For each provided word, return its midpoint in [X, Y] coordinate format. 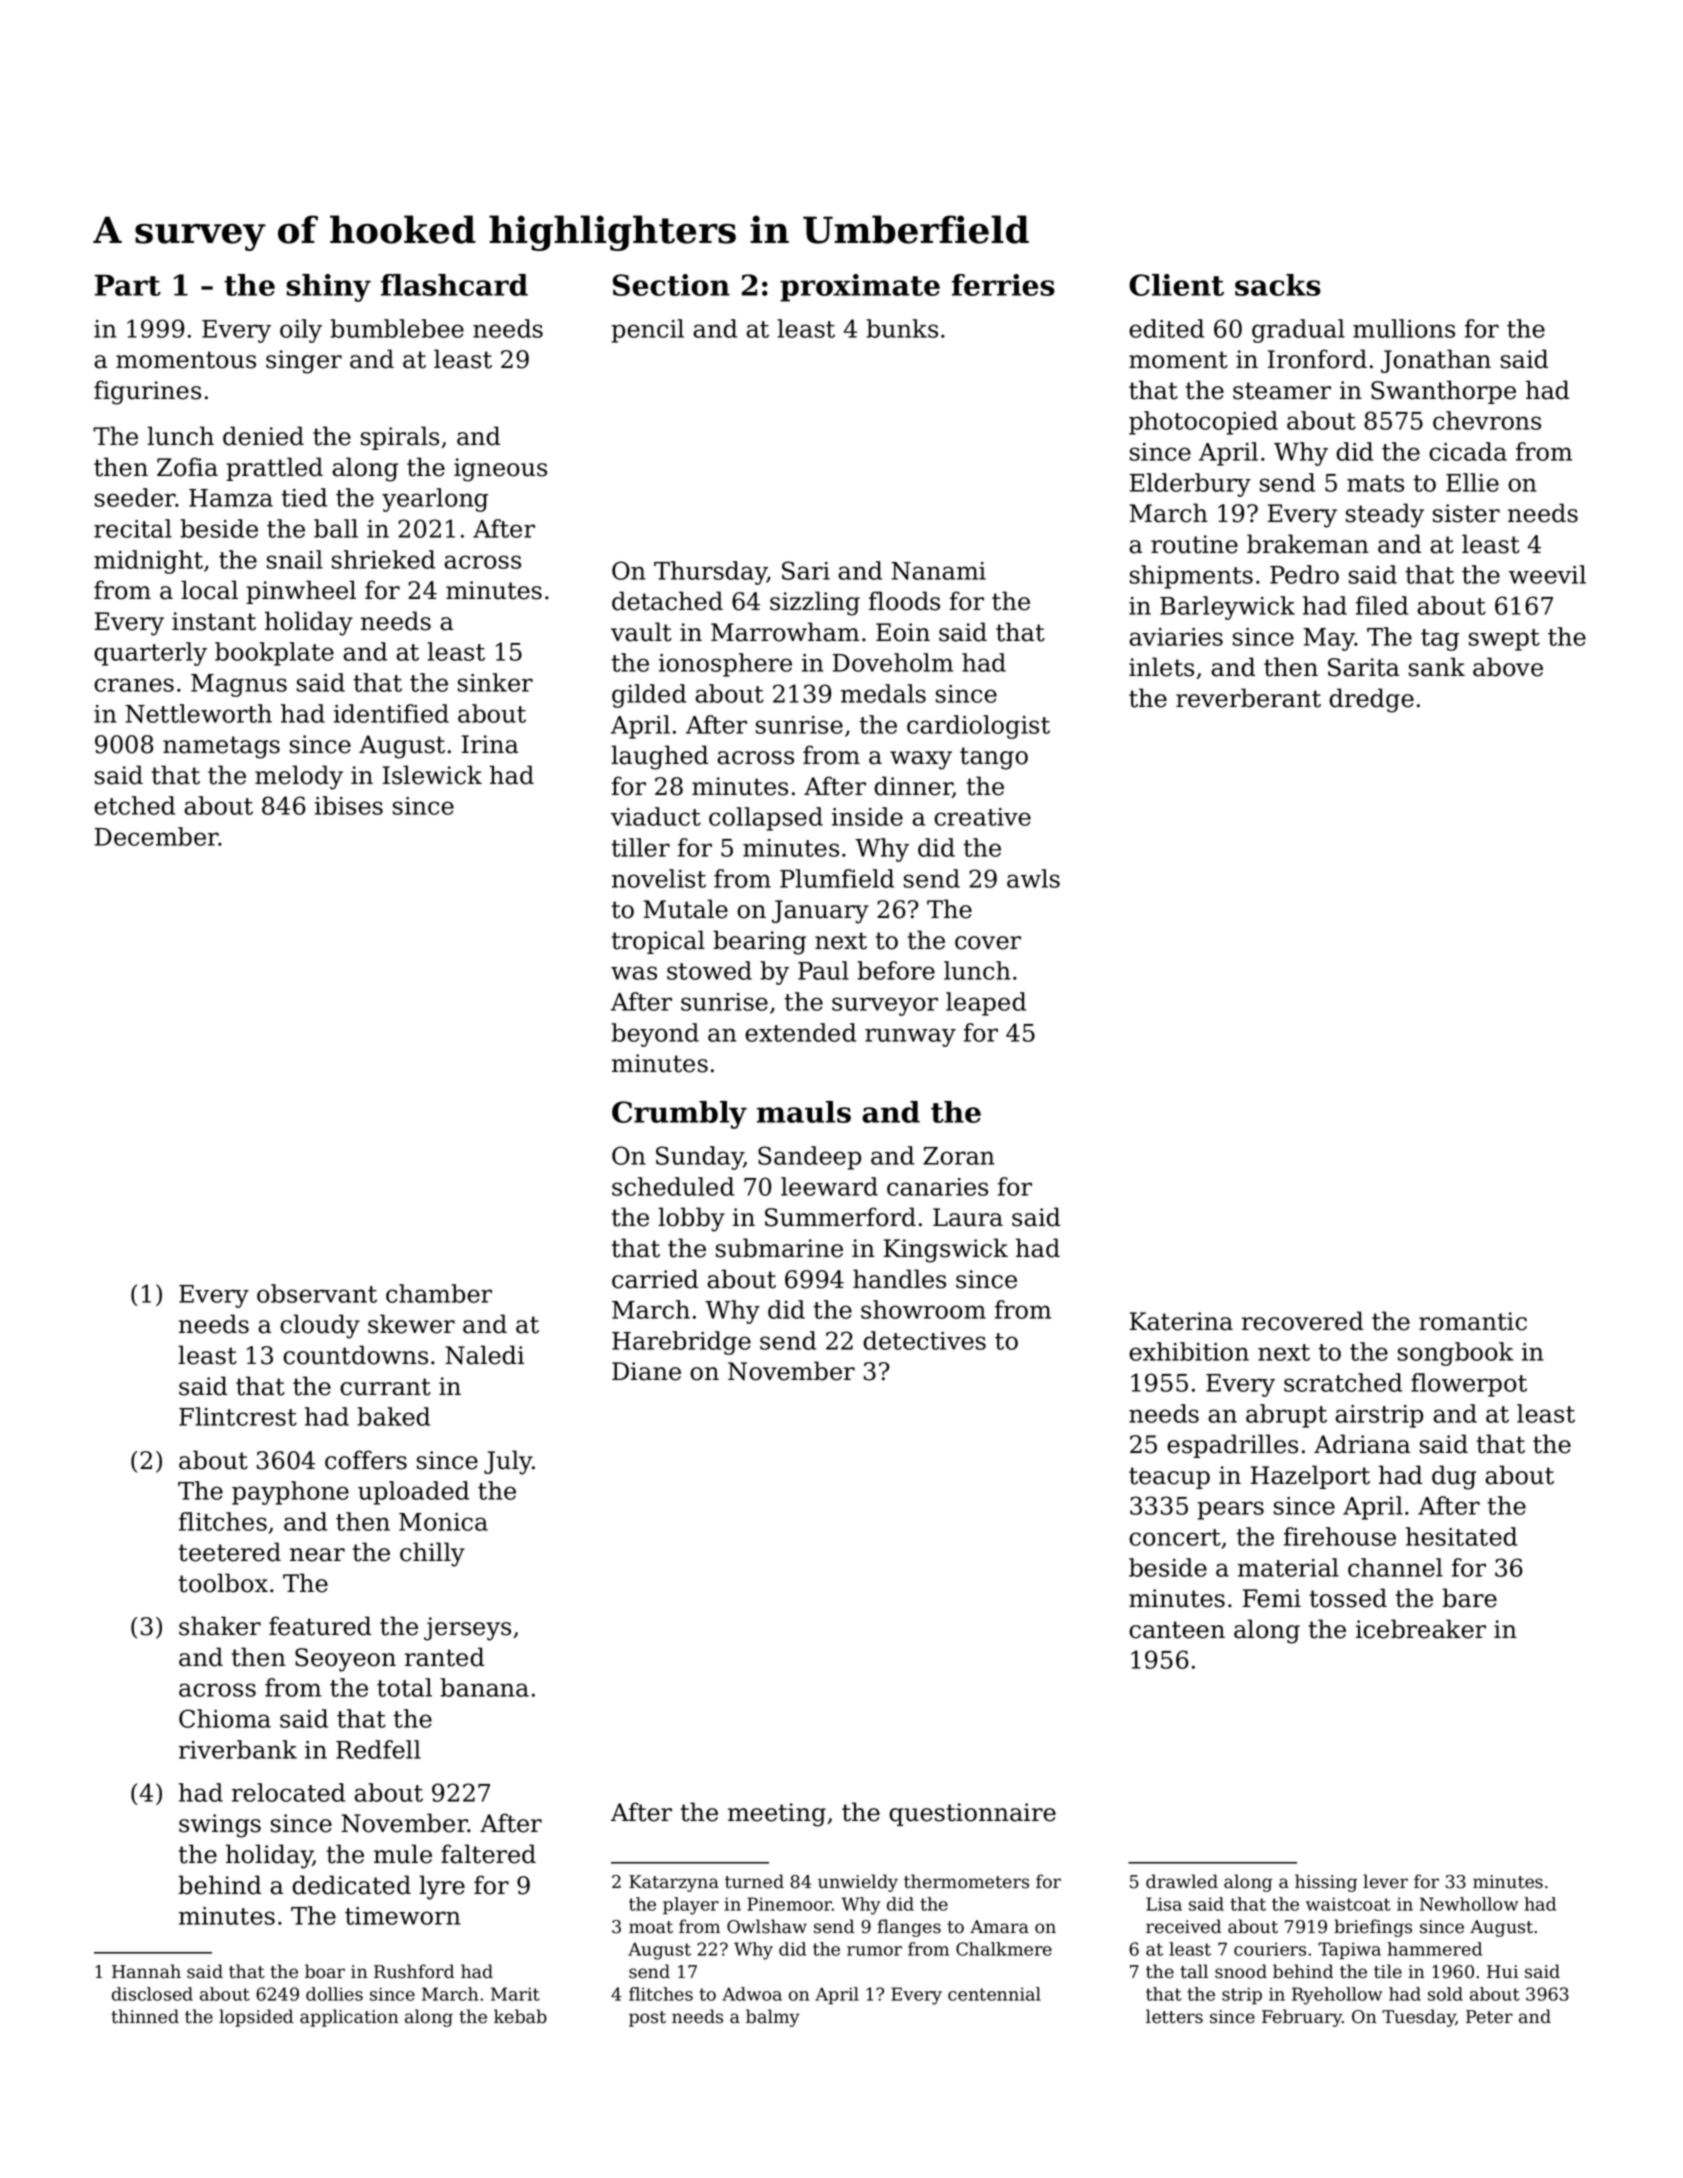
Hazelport [1310, 1477]
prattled [274, 469]
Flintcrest [238, 1416]
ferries [1003, 285]
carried [655, 1279]
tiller [640, 847]
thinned [145, 2016]
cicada [1468, 451]
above [1508, 667]
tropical [658, 942]
